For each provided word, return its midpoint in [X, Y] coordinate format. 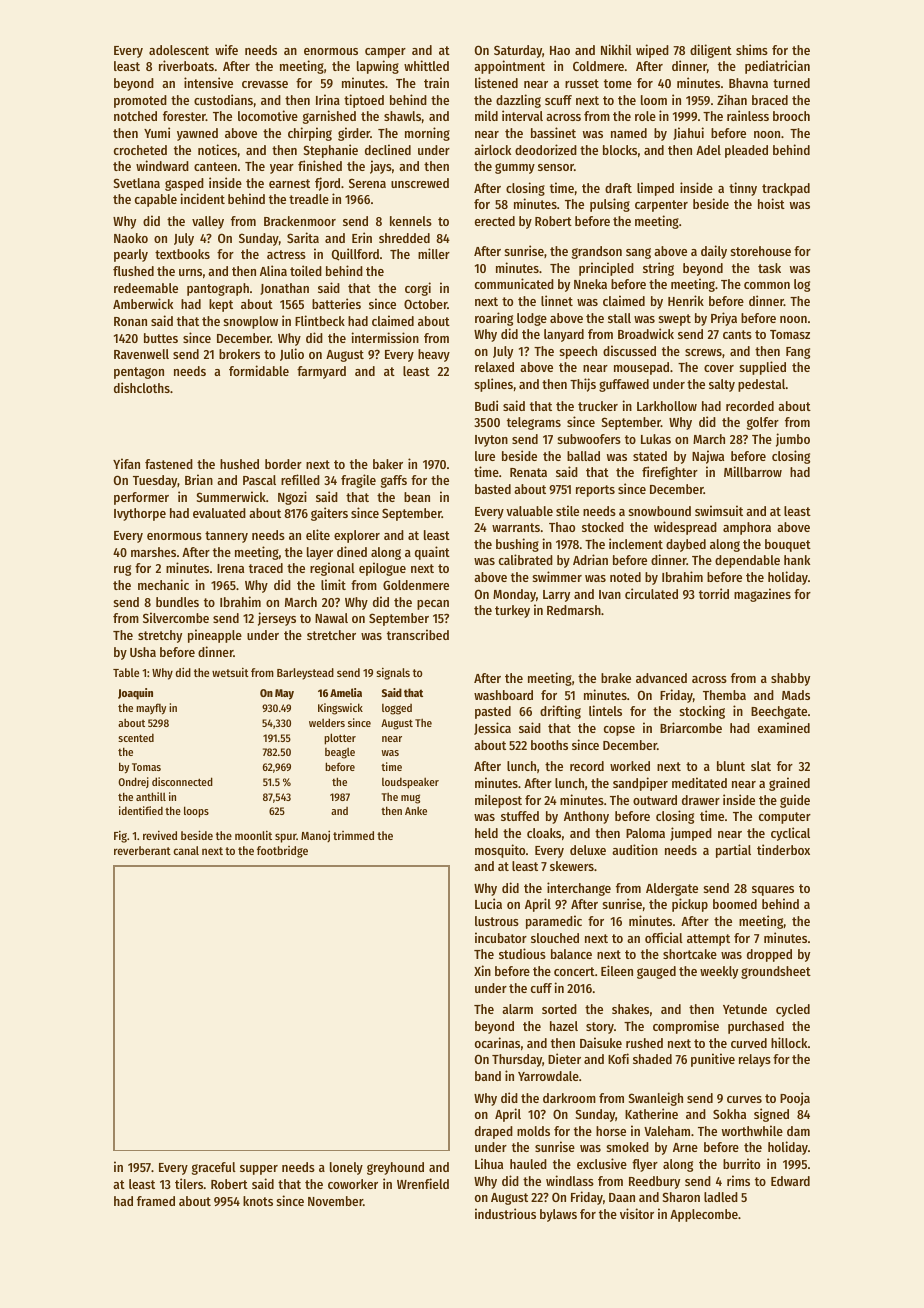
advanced [661, 678]
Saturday [518, 51]
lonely [346, 1168]
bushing [517, 545]
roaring [494, 319]
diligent [711, 51]
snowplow [251, 322]
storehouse [761, 251]
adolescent [179, 50]
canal [186, 850]
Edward [790, 1181]
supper [259, 1170]
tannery [226, 537]
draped [494, 1132]
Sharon [681, 1197]
